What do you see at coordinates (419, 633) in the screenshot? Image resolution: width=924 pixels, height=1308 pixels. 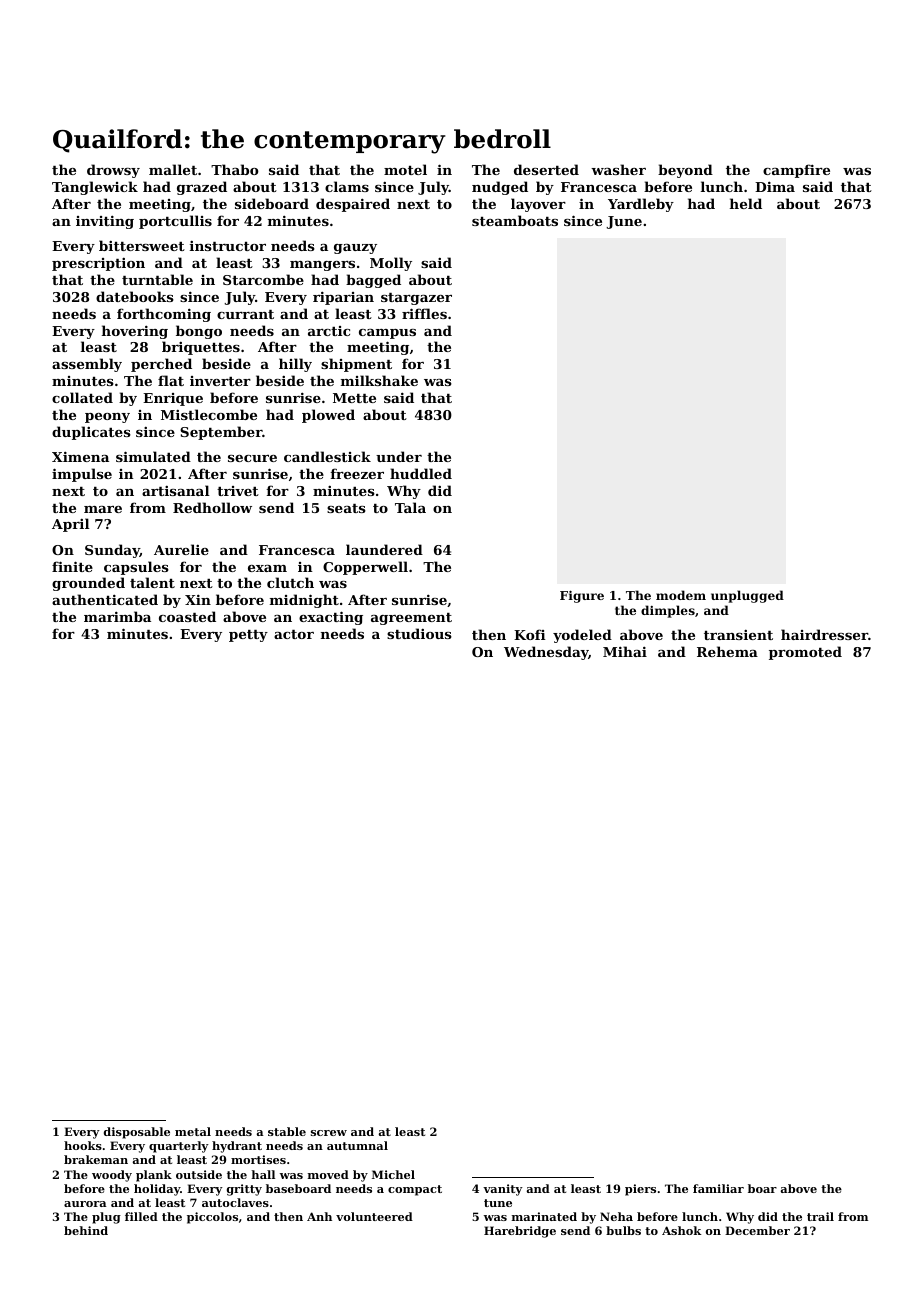 I see `studious` at bounding box center [419, 633].
